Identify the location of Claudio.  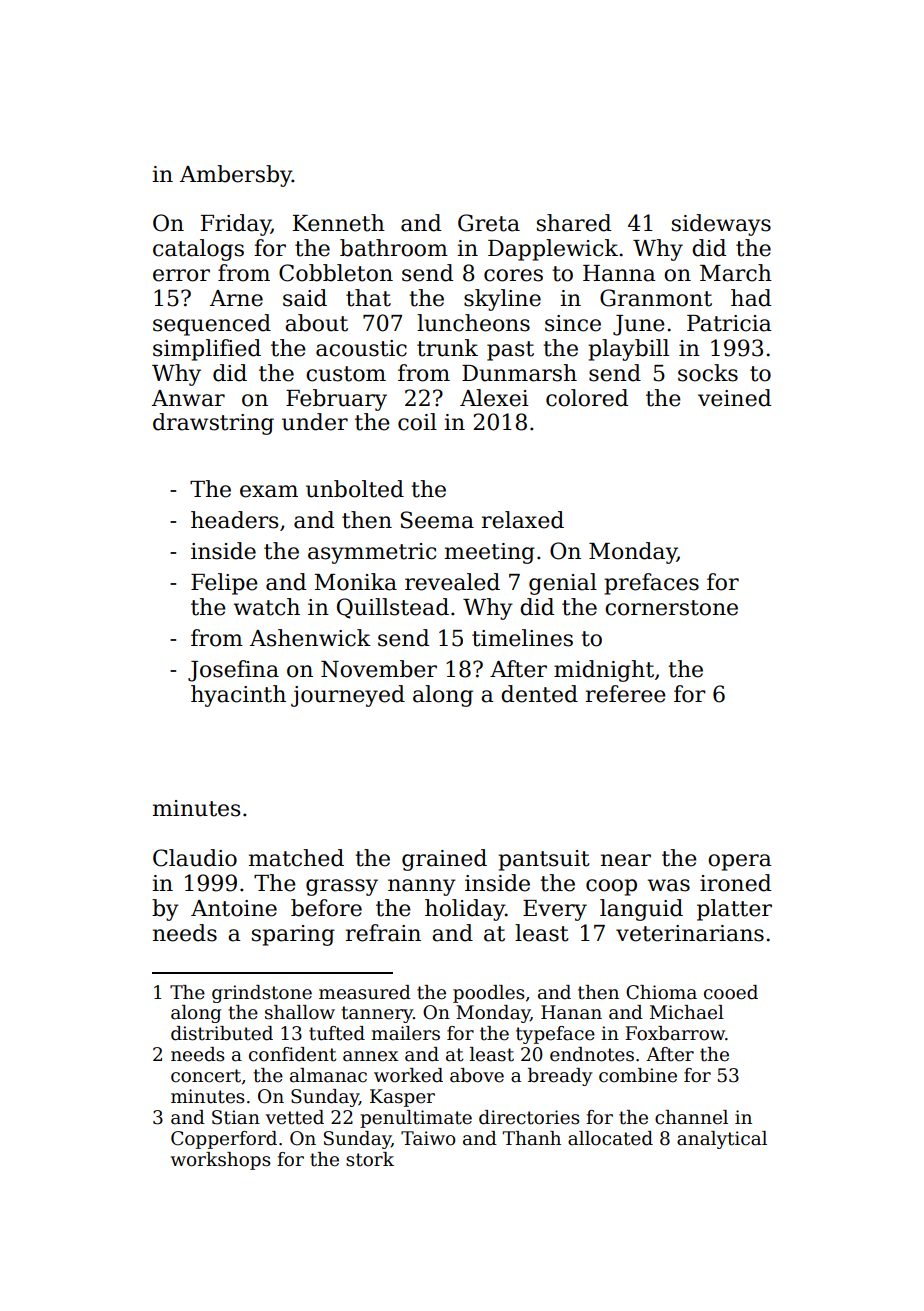
(195, 858).
